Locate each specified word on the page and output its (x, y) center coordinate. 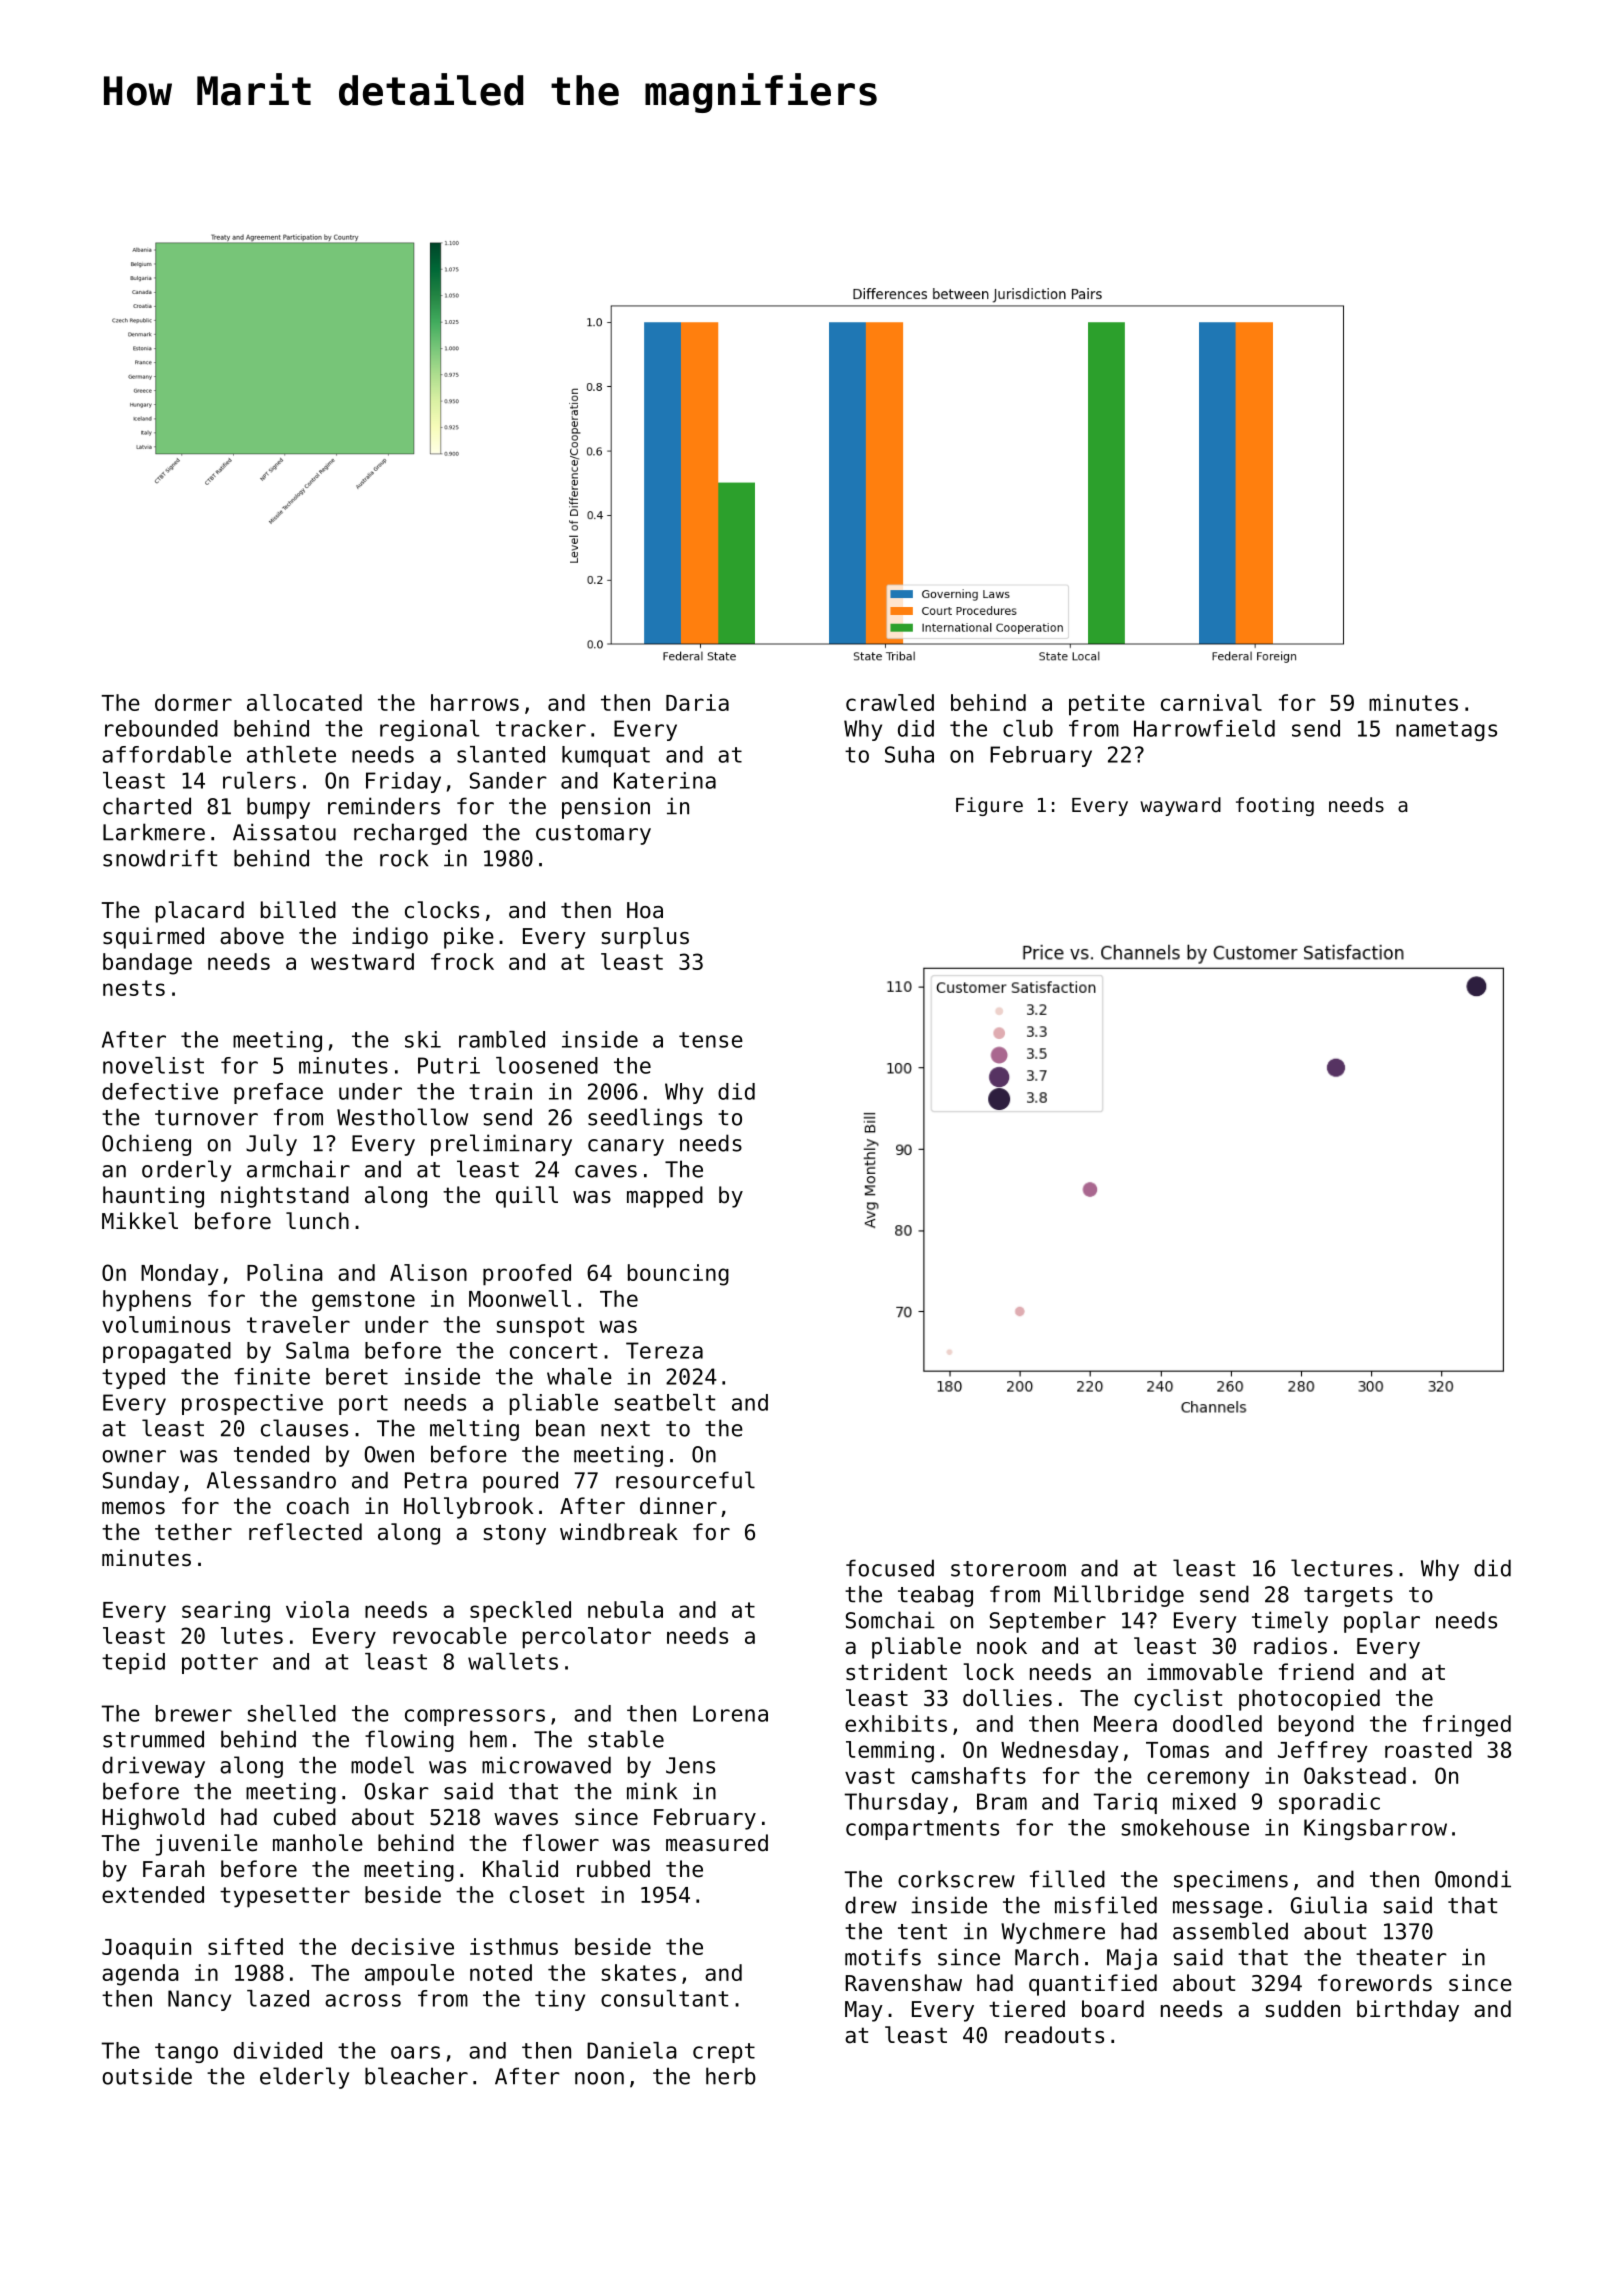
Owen (389, 1454)
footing (1275, 806)
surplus (645, 938)
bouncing (678, 1275)
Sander (508, 780)
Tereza (664, 1350)
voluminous (166, 1324)
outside (147, 2076)
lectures (1342, 1568)
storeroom (1008, 1569)
